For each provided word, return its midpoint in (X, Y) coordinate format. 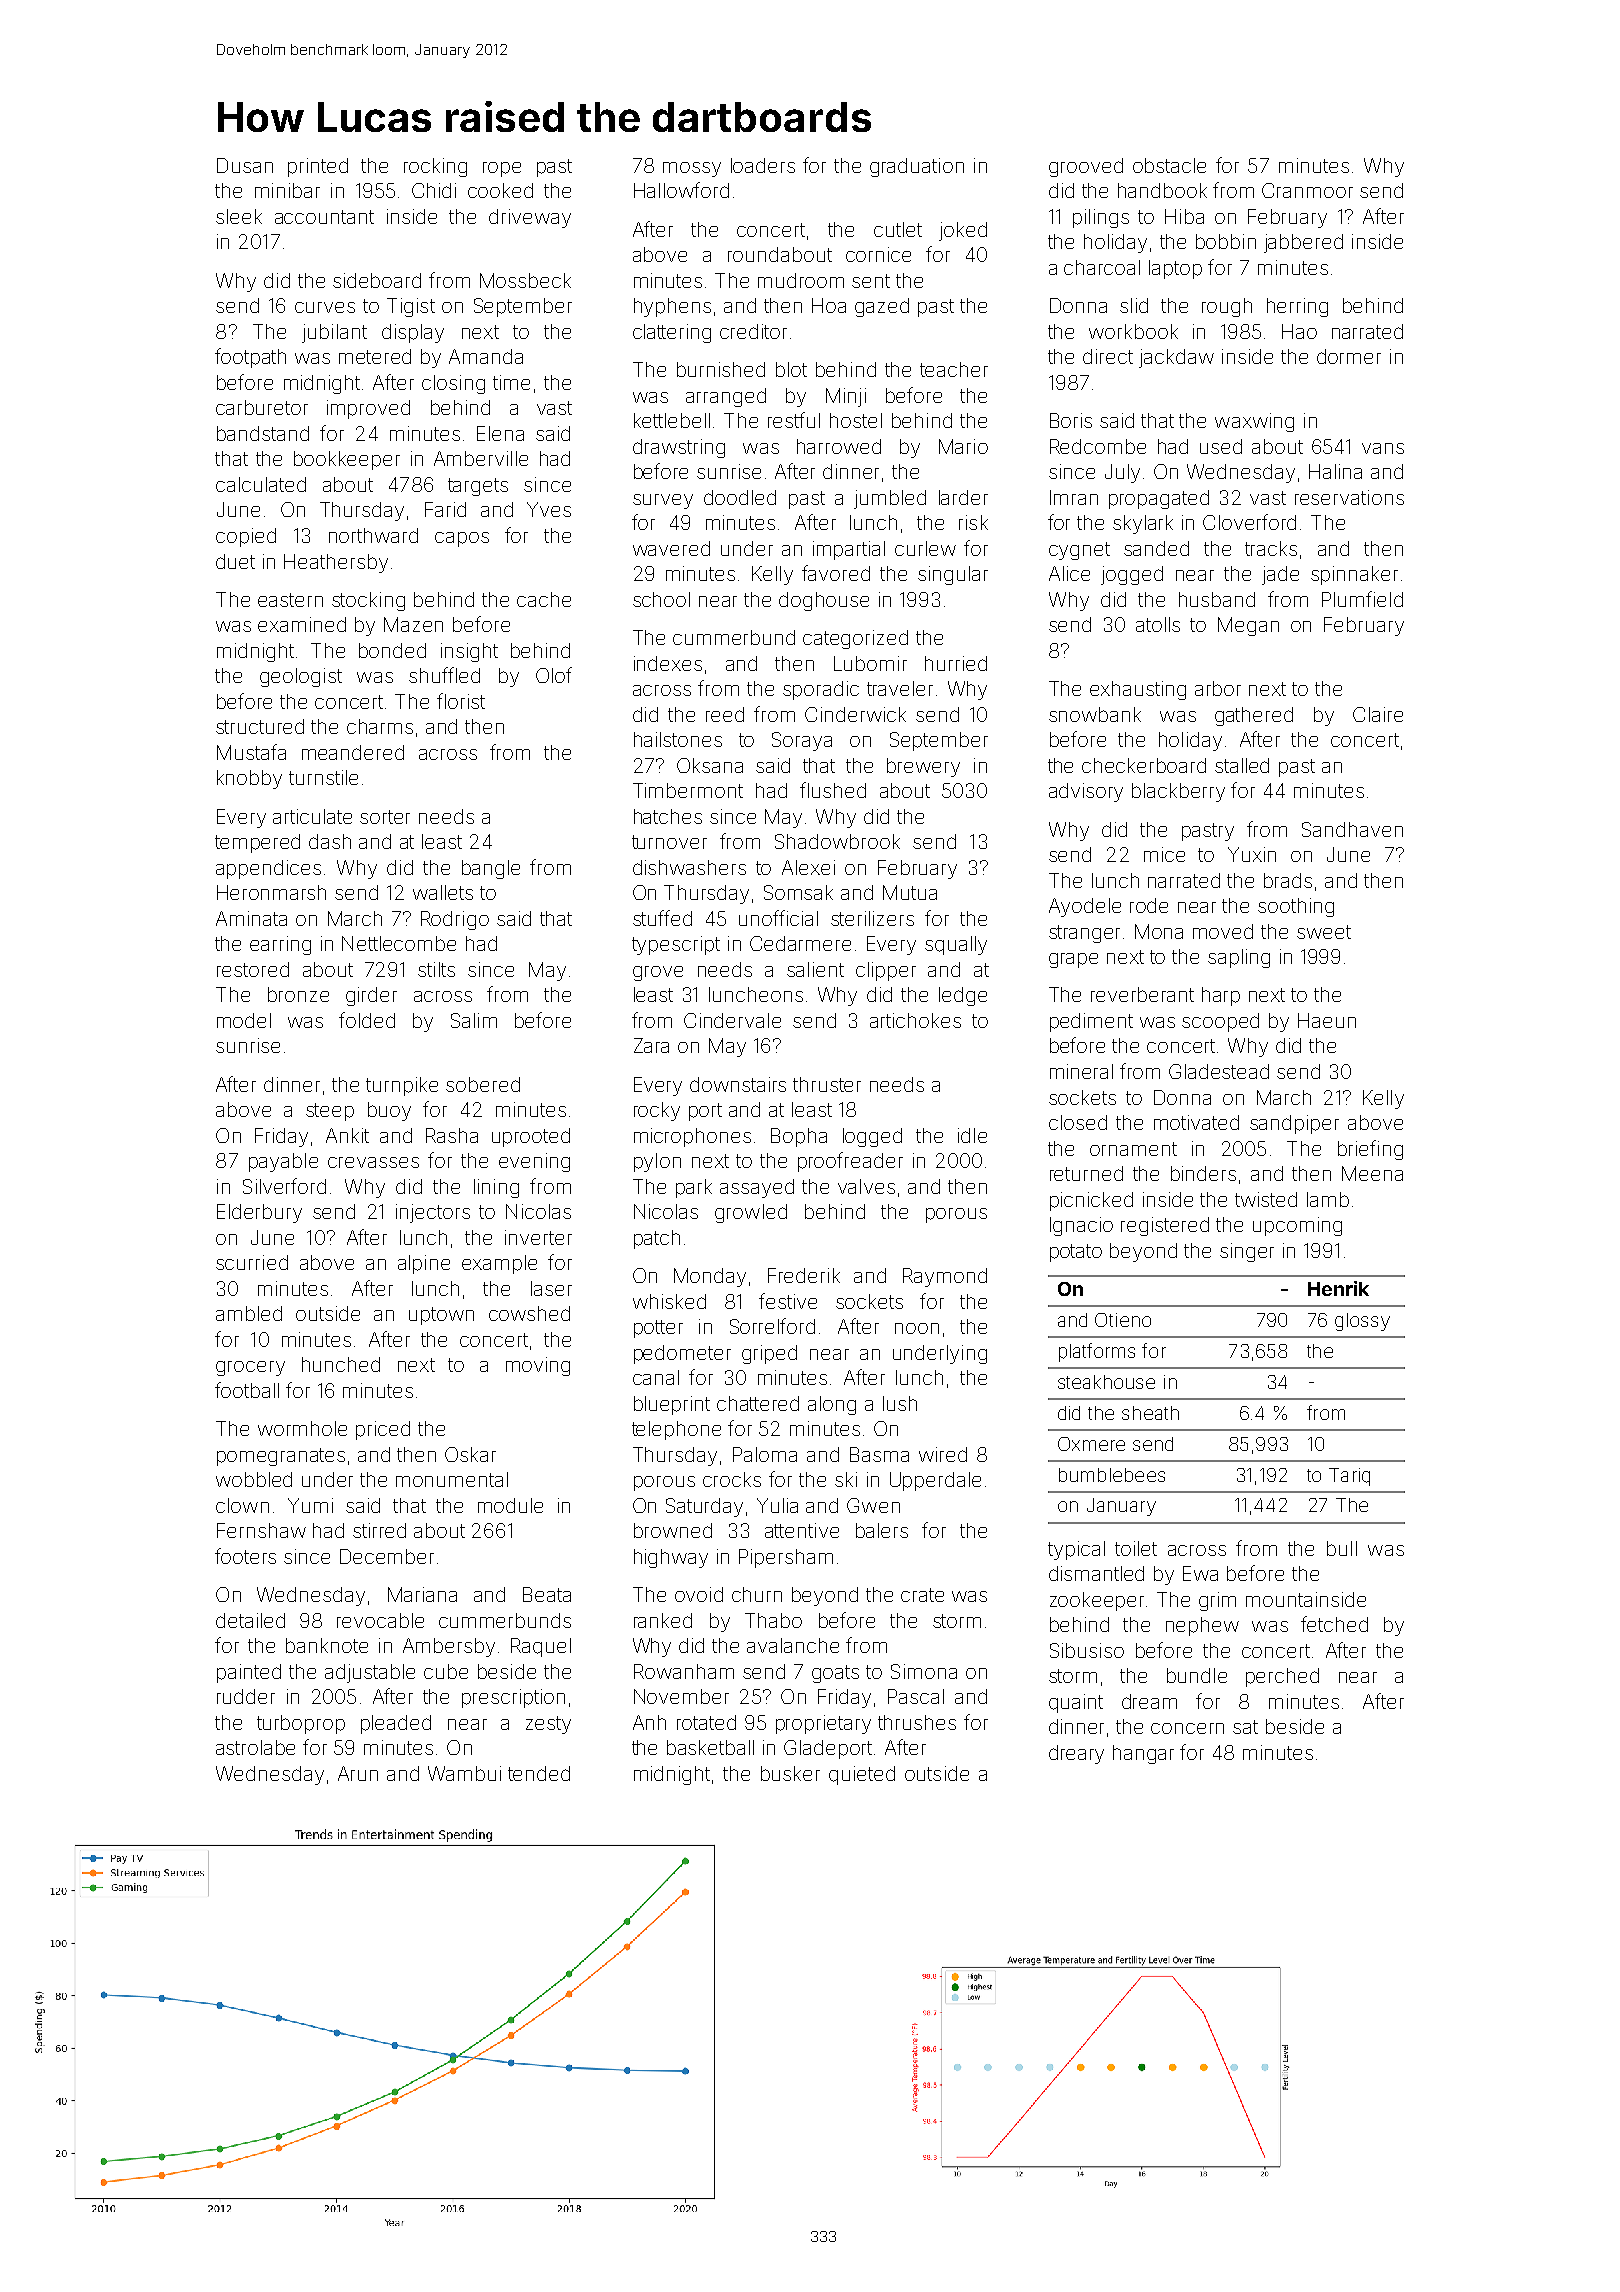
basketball (710, 1747)
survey (663, 501)
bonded (392, 650)
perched (1282, 1677)
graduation (917, 167)
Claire (1378, 714)
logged (872, 1137)
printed (318, 167)
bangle (491, 869)
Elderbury (259, 1213)
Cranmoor (1307, 190)
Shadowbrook (837, 841)
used (1221, 446)
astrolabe (255, 1747)
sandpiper (1294, 1124)
